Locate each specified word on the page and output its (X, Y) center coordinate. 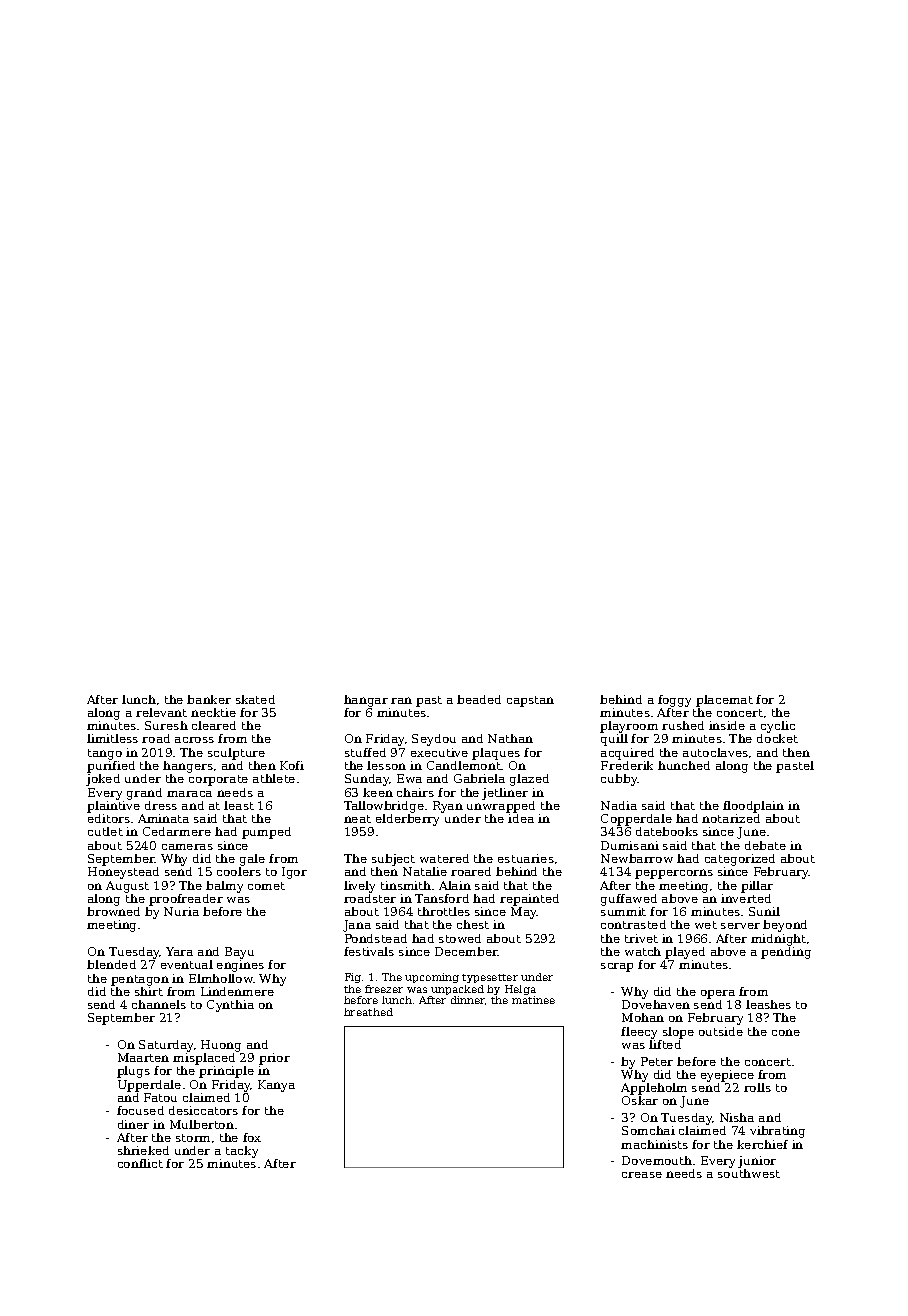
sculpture (236, 754)
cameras (187, 847)
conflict (140, 1163)
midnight (778, 940)
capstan (530, 701)
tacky (242, 1152)
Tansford (442, 898)
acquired (627, 754)
